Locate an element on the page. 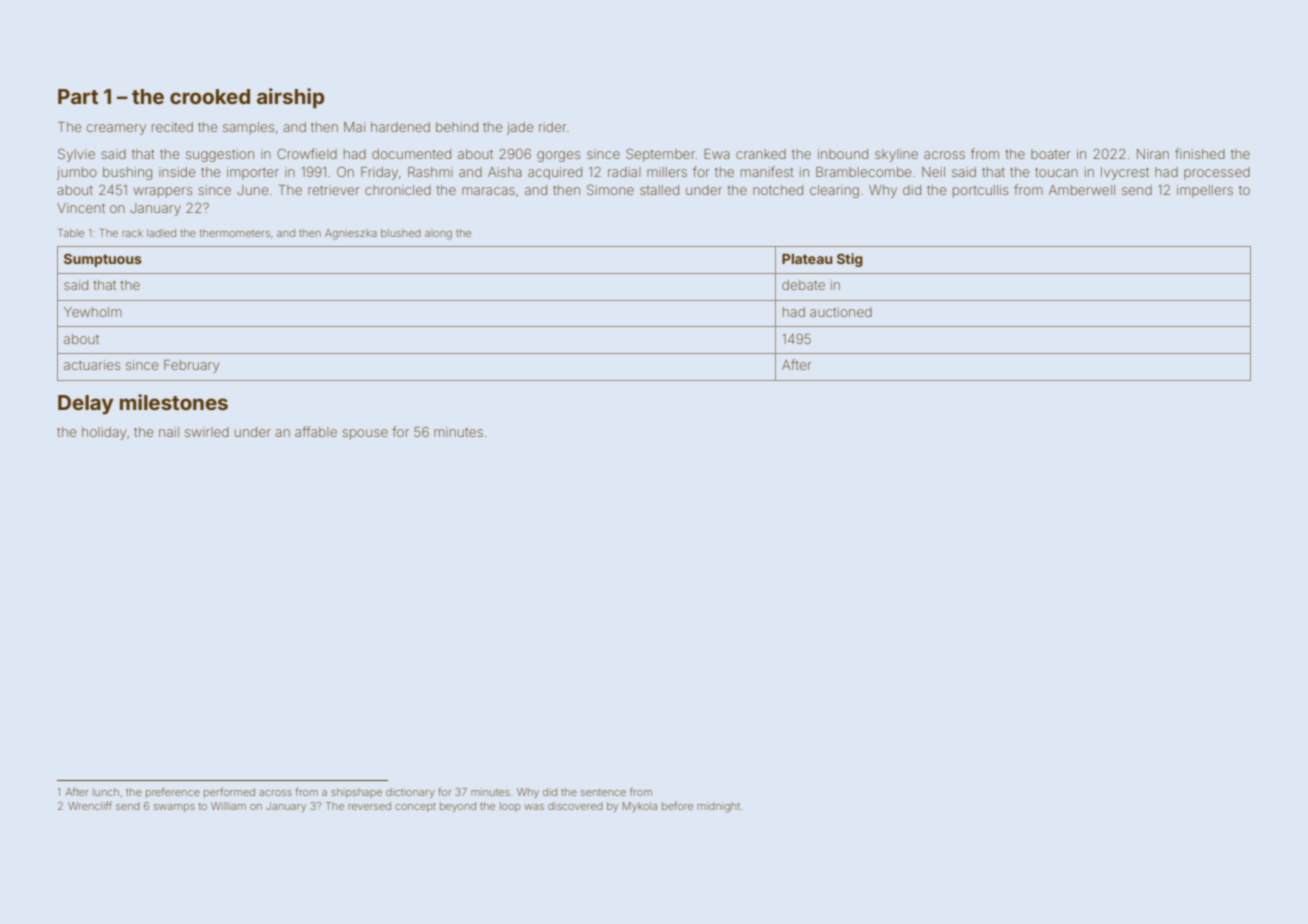 Image resolution: width=1308 pixels, height=924 pixels. loop is located at coordinates (510, 807).
